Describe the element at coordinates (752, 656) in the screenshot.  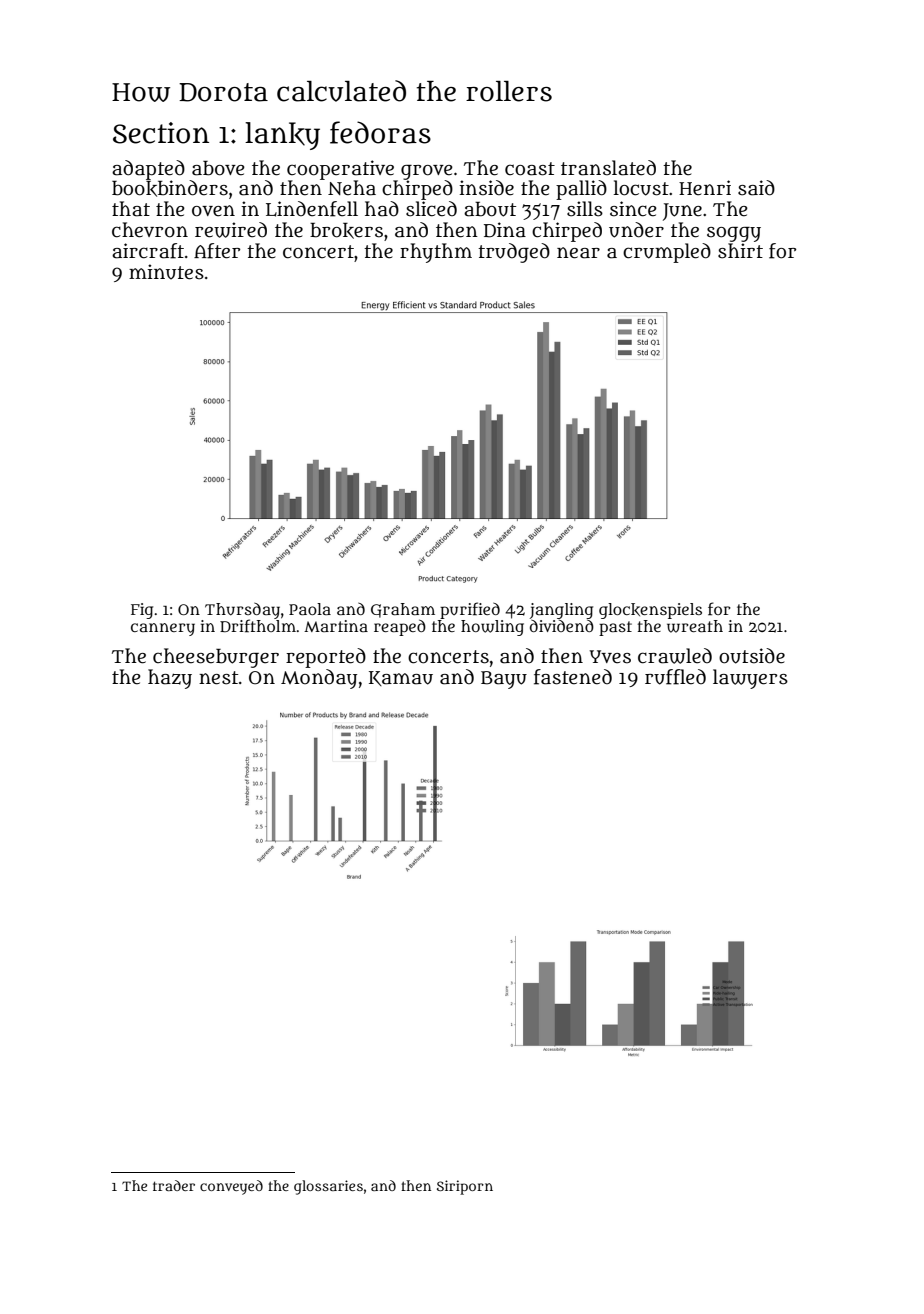
I see `outside` at that location.
